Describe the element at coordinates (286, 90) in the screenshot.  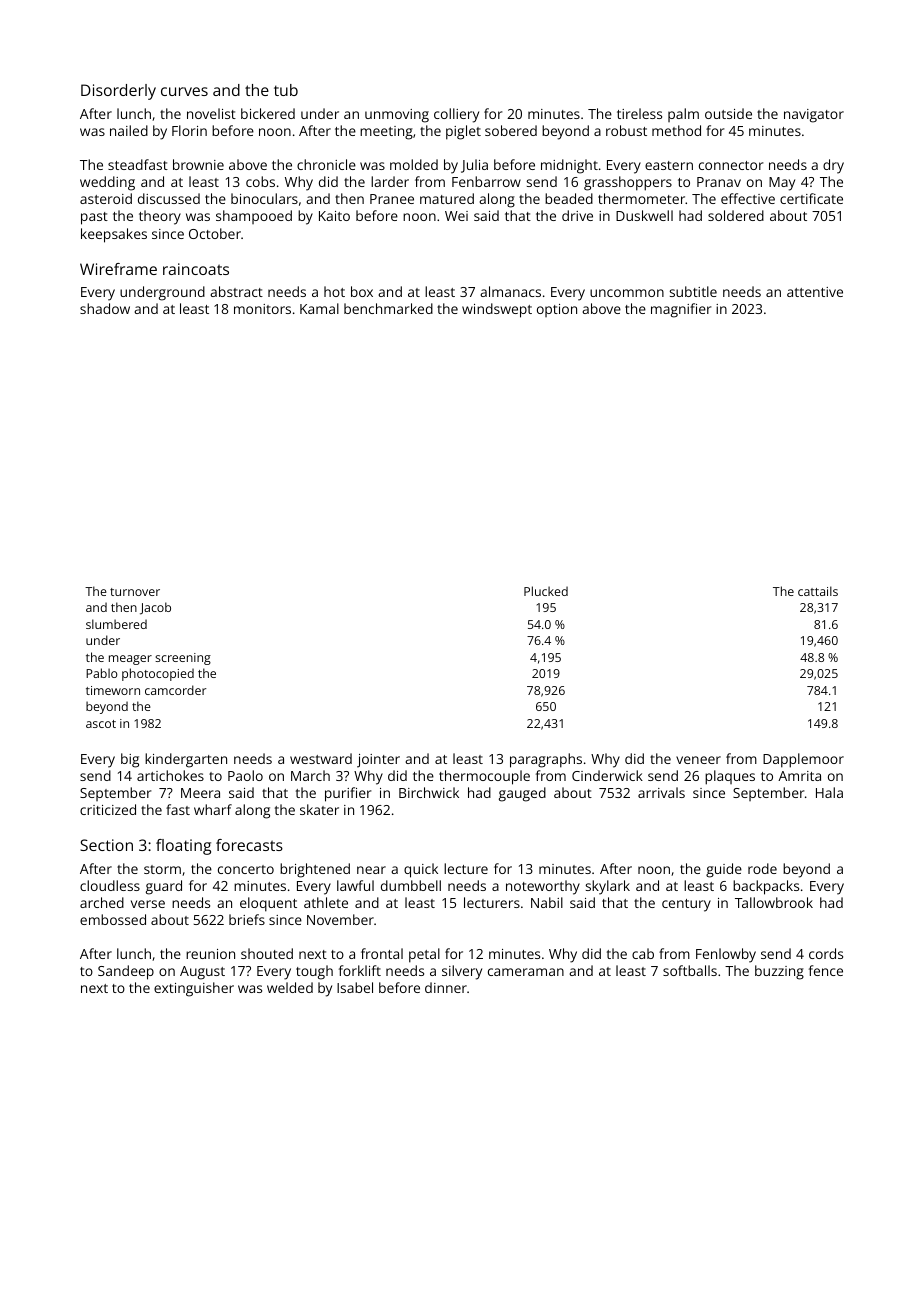
I see `tub` at that location.
